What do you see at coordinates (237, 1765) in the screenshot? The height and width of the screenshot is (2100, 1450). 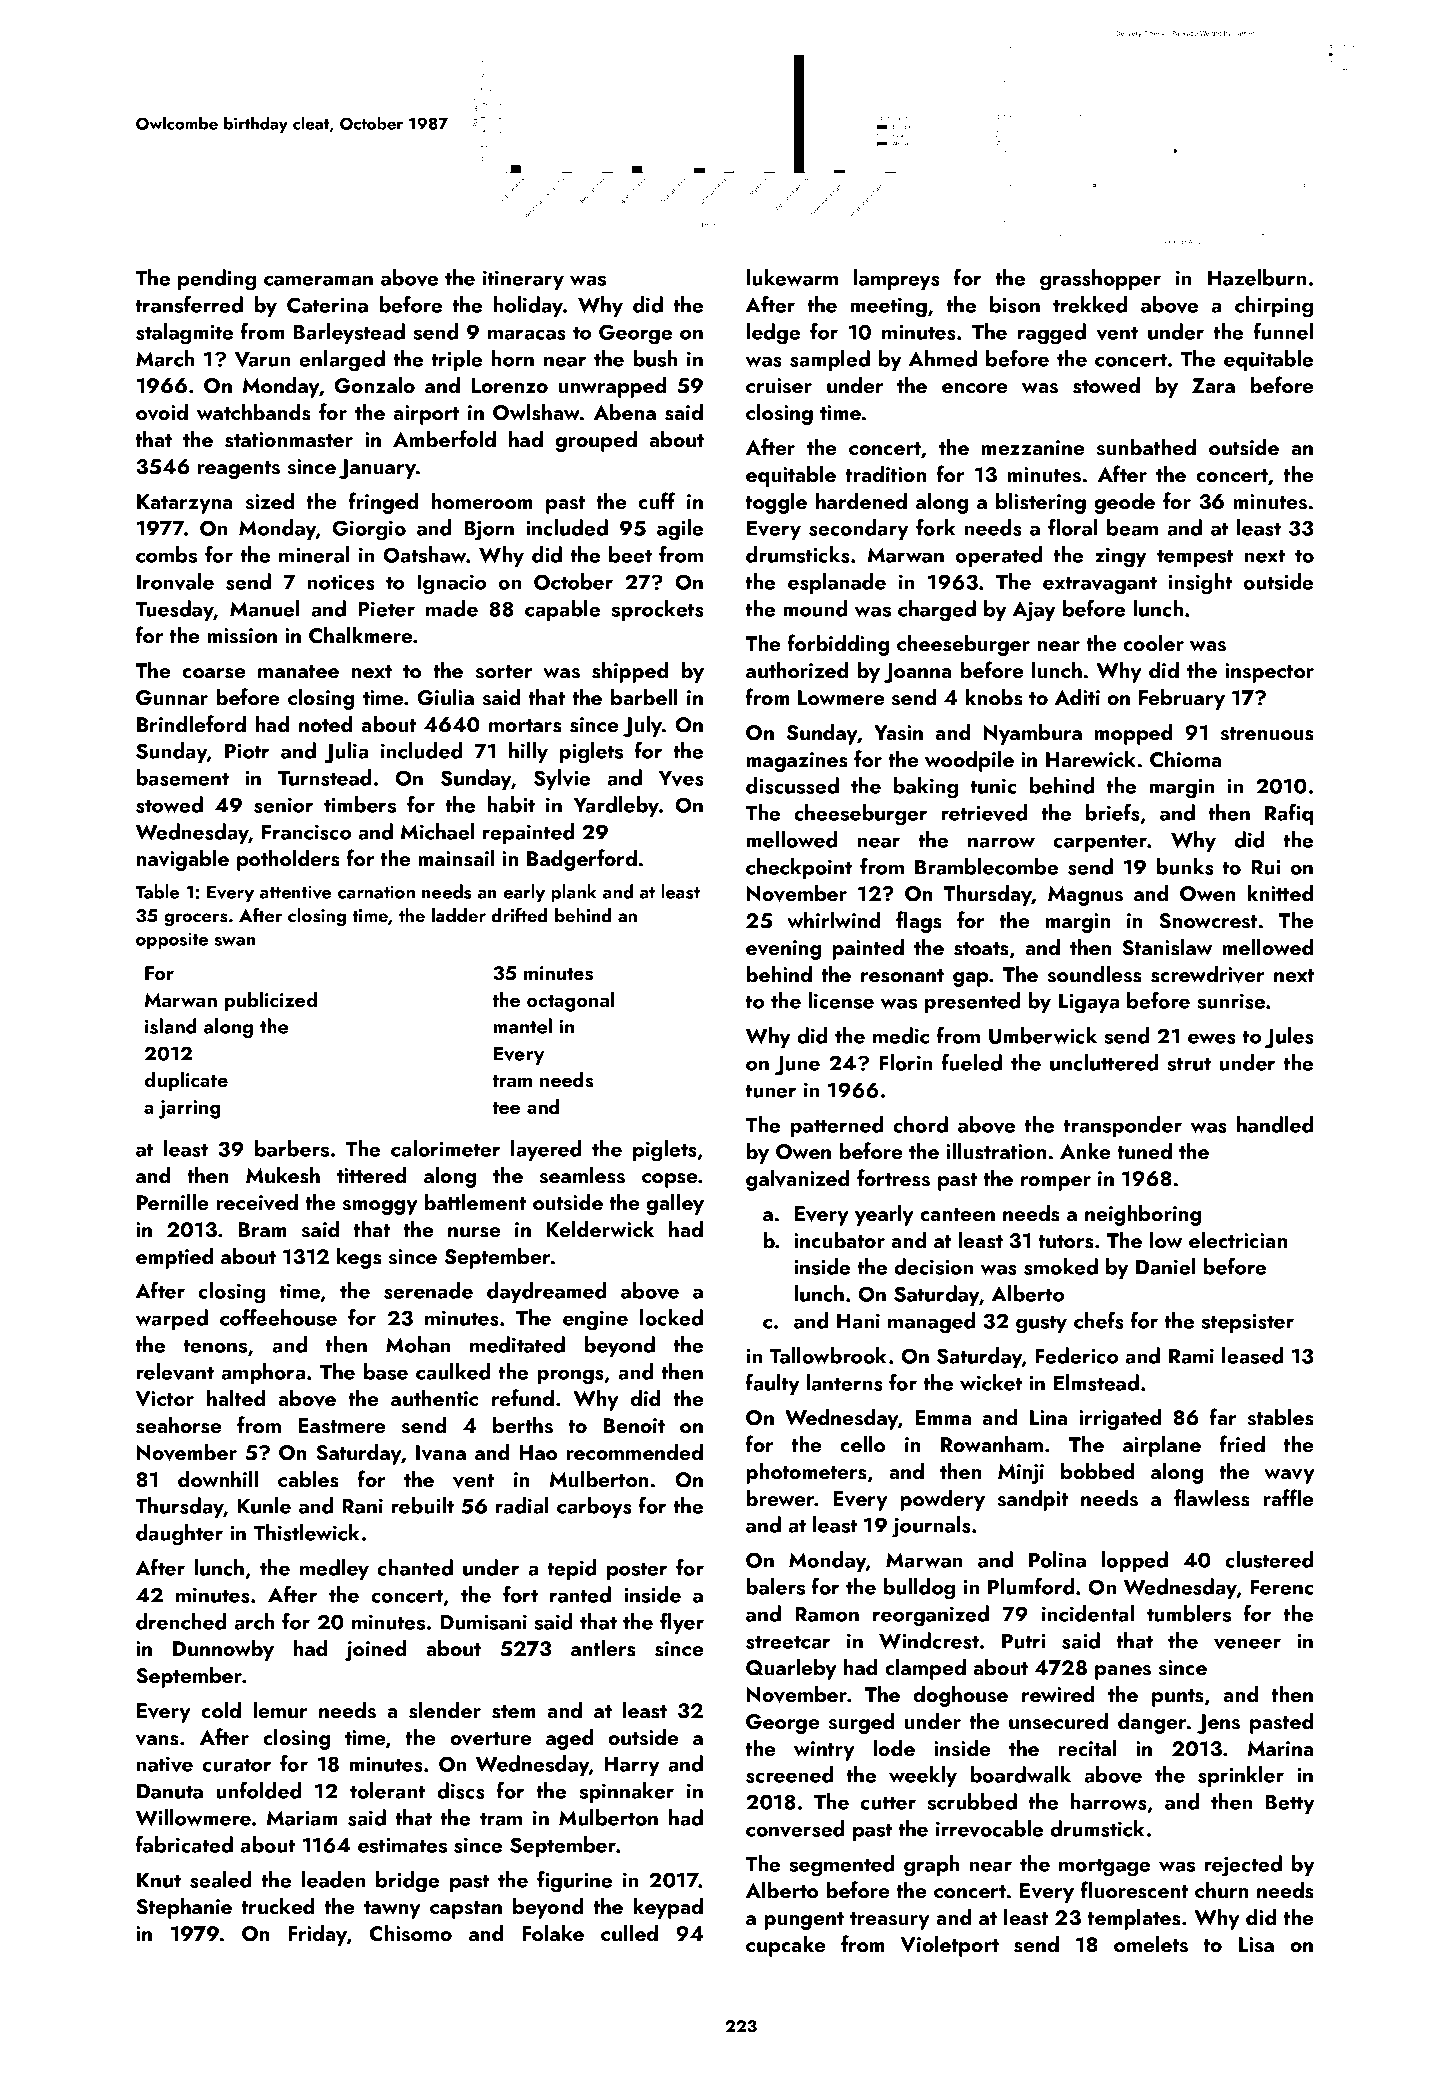 I see `curator` at bounding box center [237, 1765].
